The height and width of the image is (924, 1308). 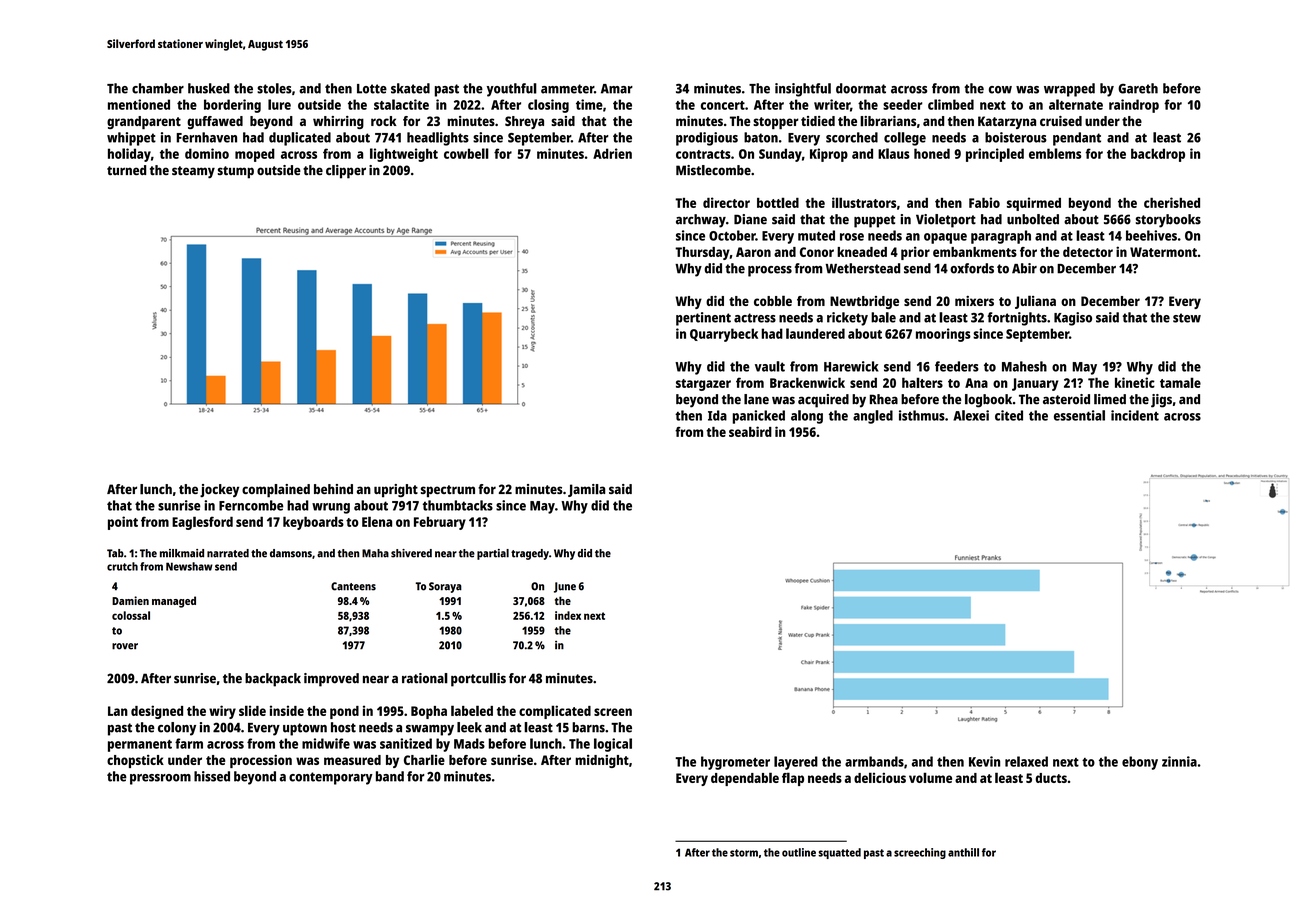 What do you see at coordinates (478, 680) in the image?
I see `portcullis` at bounding box center [478, 680].
